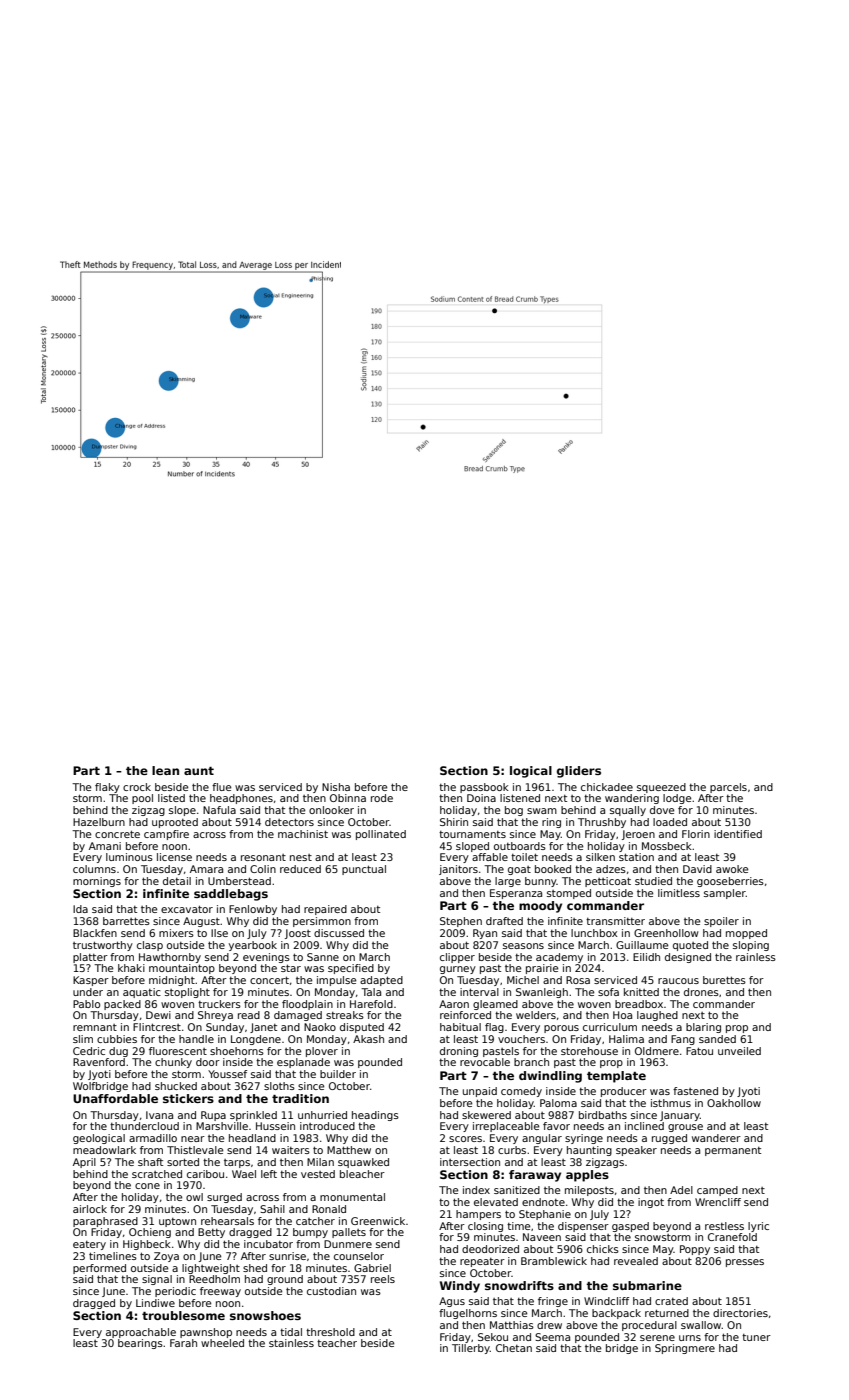 The width and height of the page is (849, 1400). Describe the element at coordinates (363, 1163) in the page. I see `squawked` at that location.
